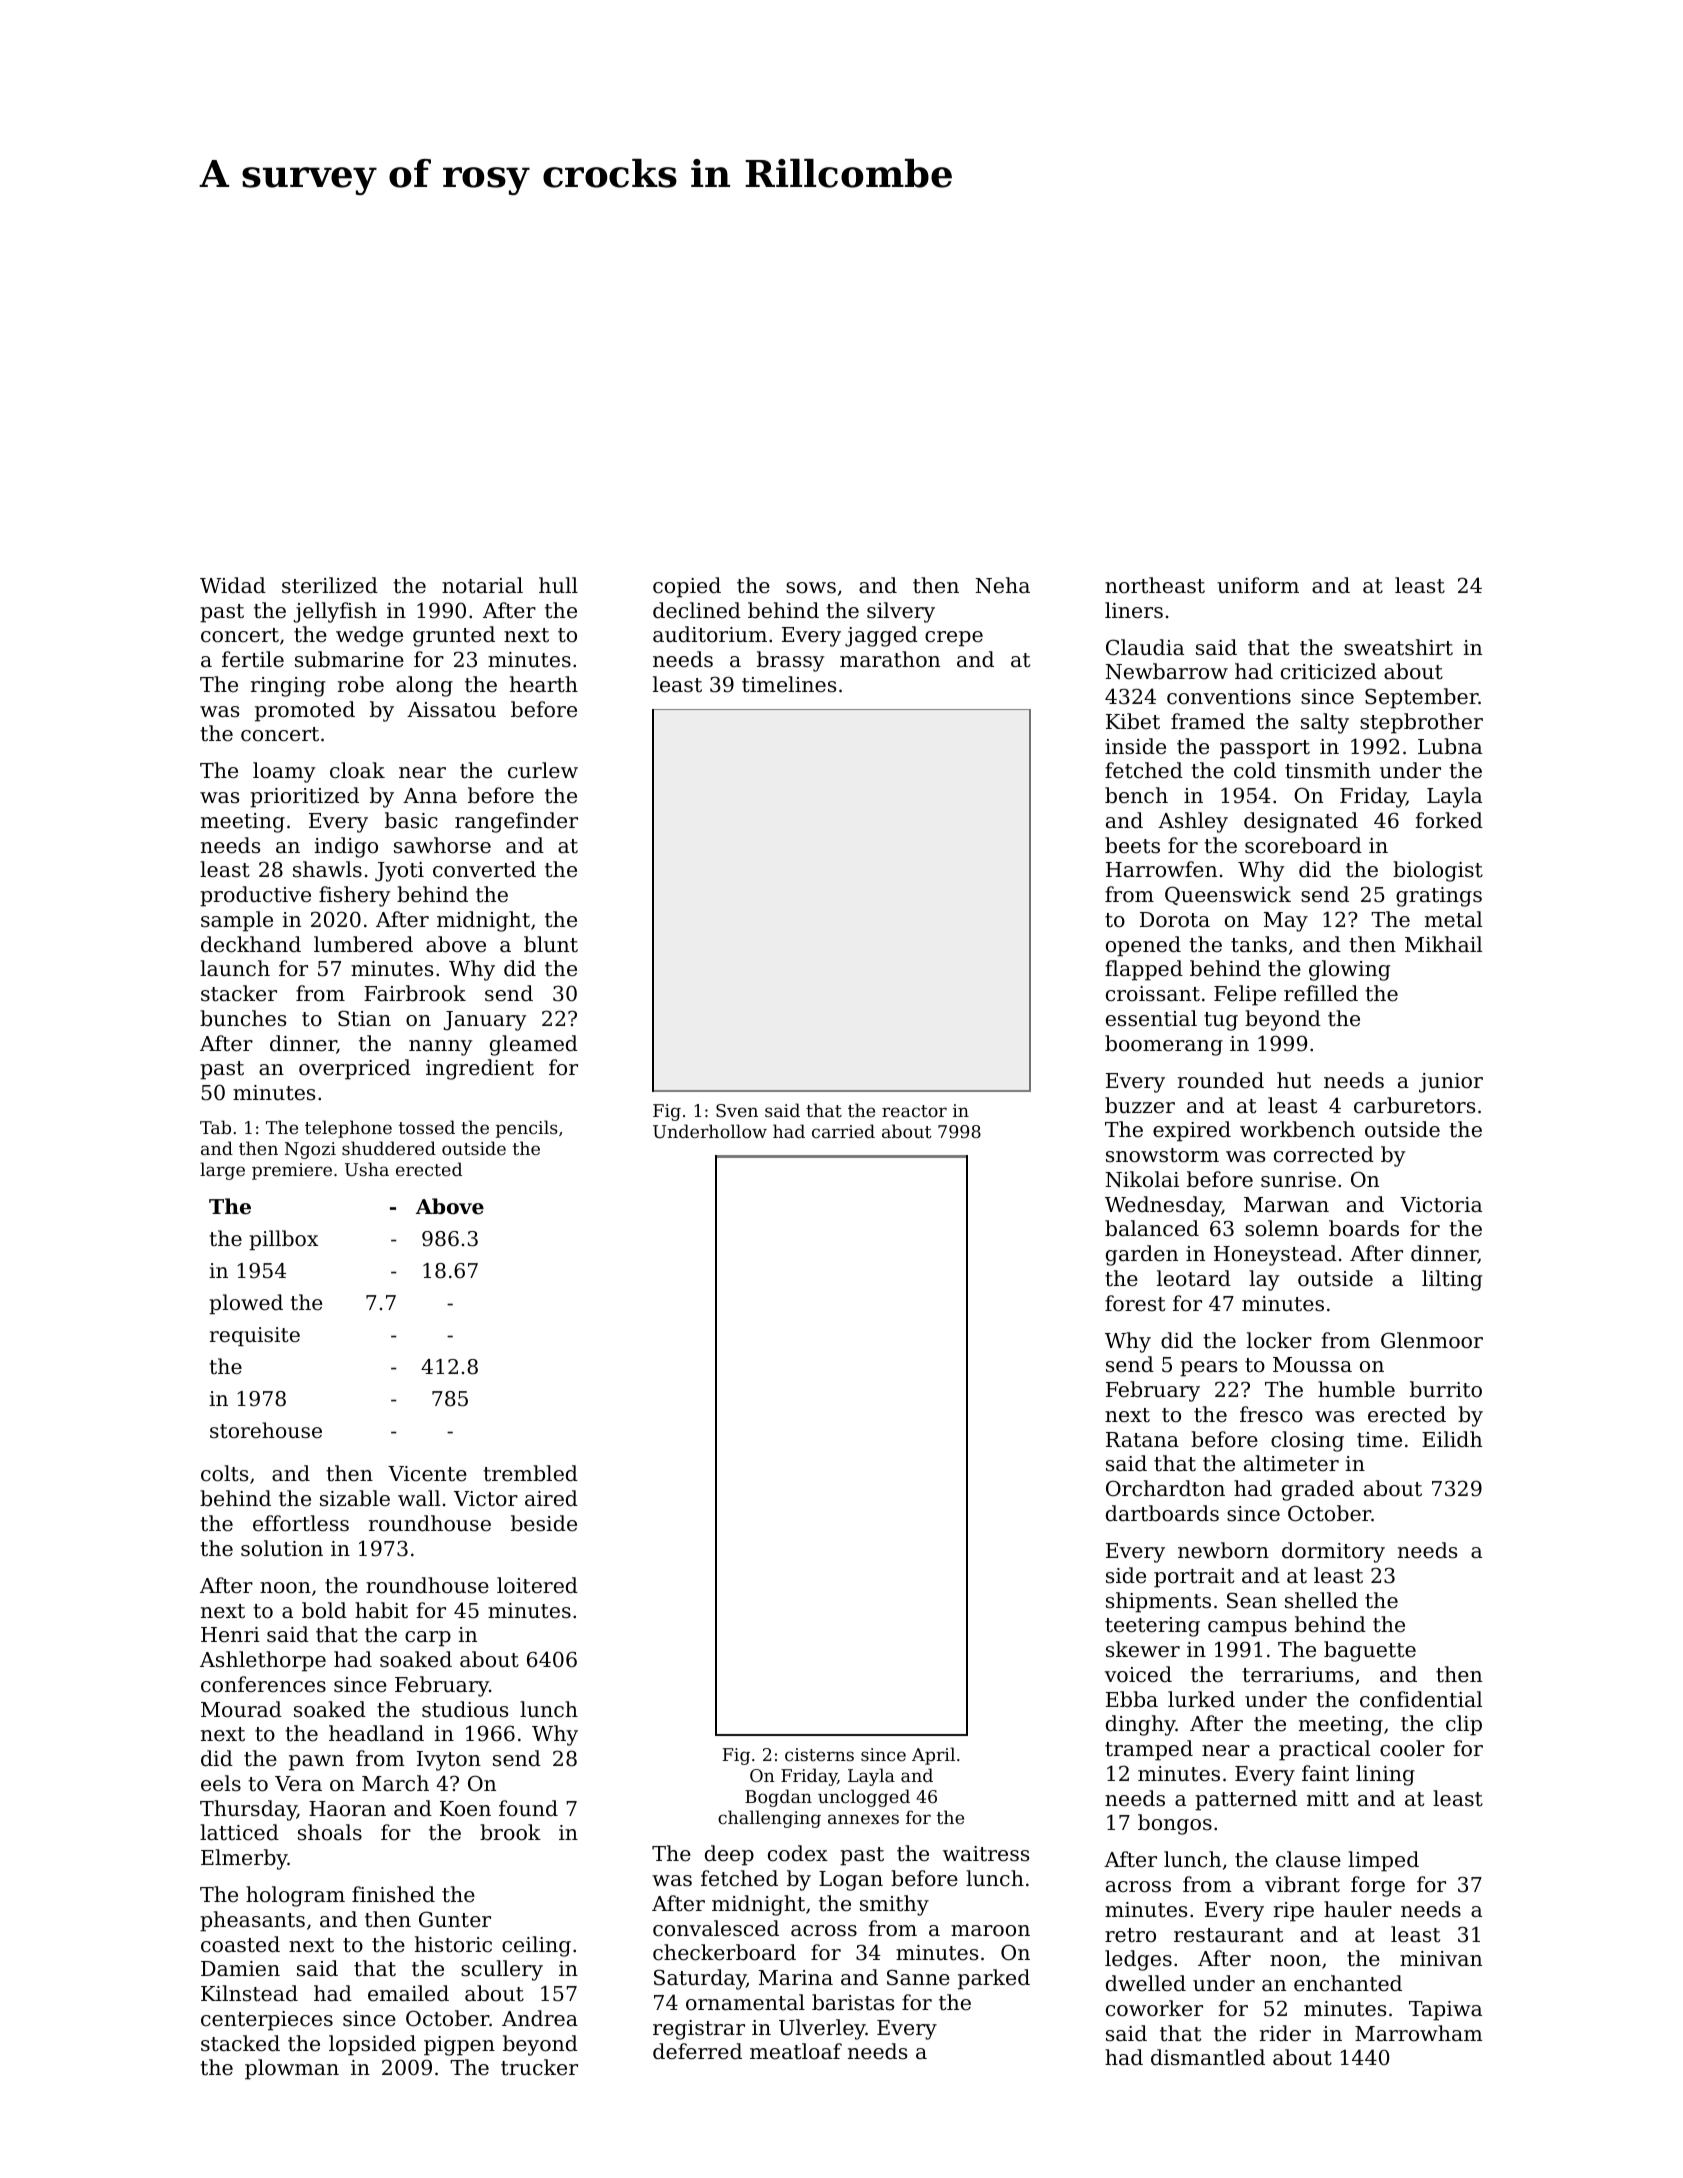  What do you see at coordinates (355, 1069) in the image?
I see `overpriced` at bounding box center [355, 1069].
